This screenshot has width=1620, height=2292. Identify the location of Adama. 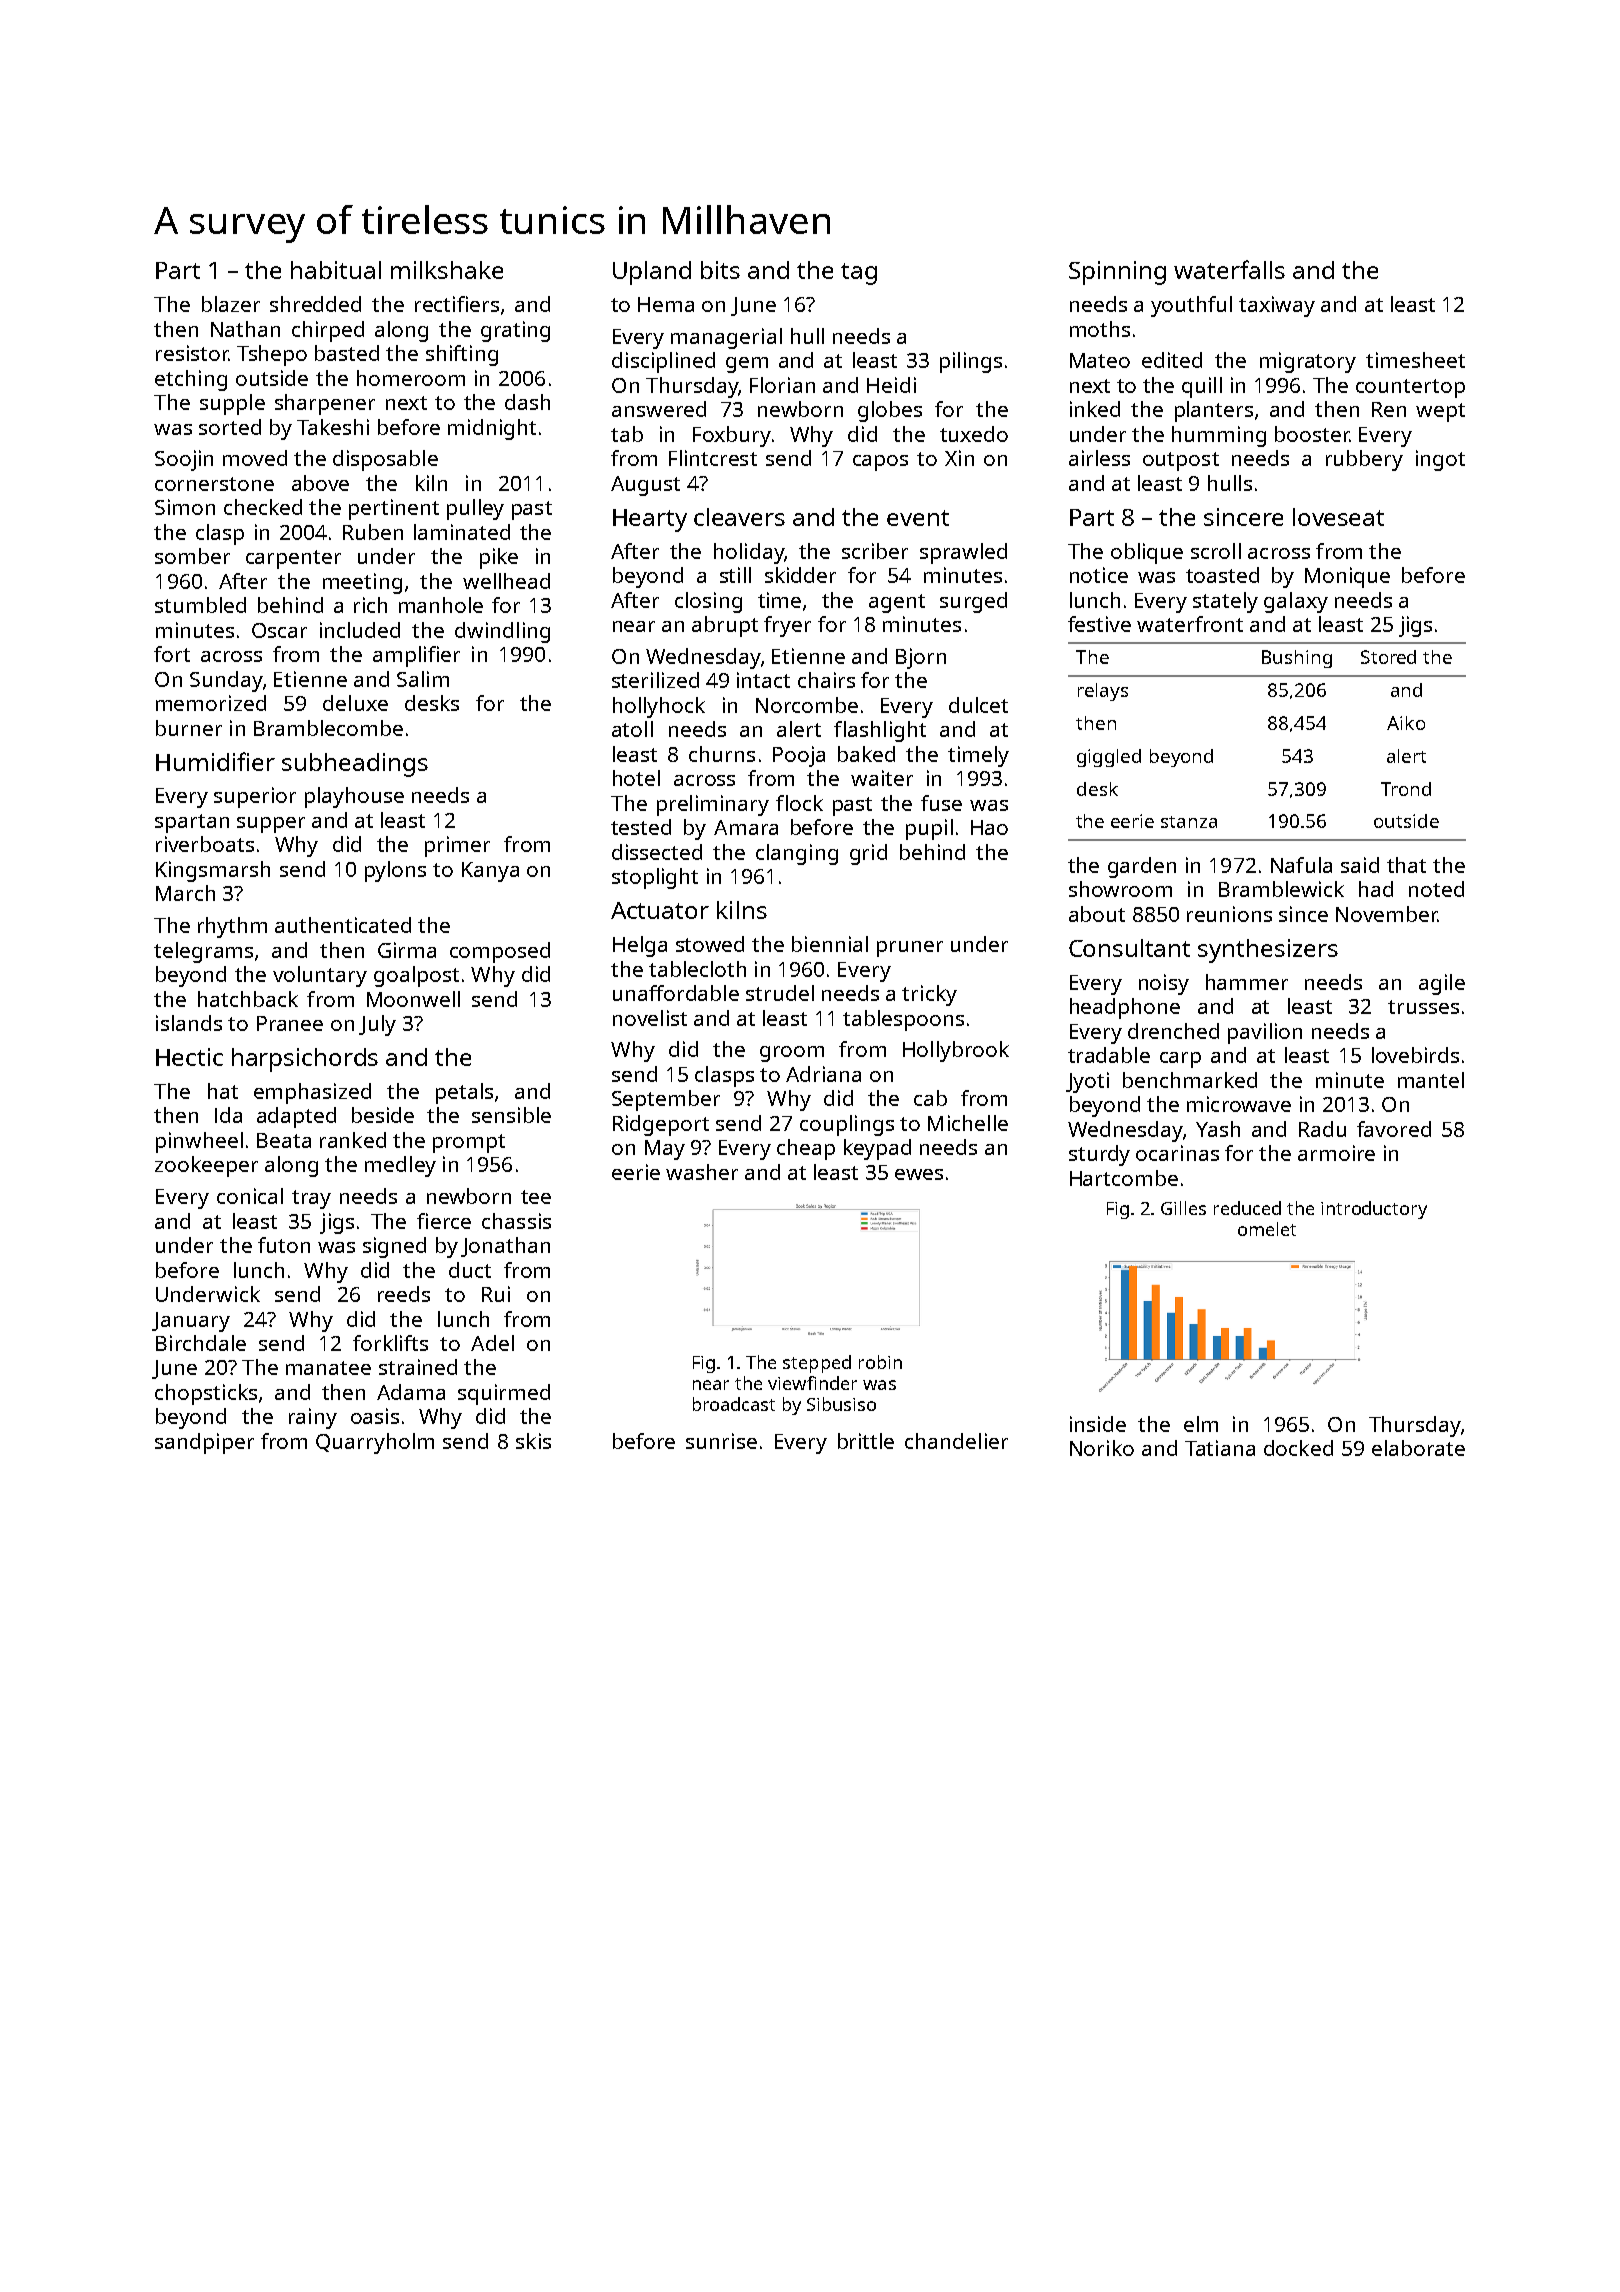
(411, 1392).
